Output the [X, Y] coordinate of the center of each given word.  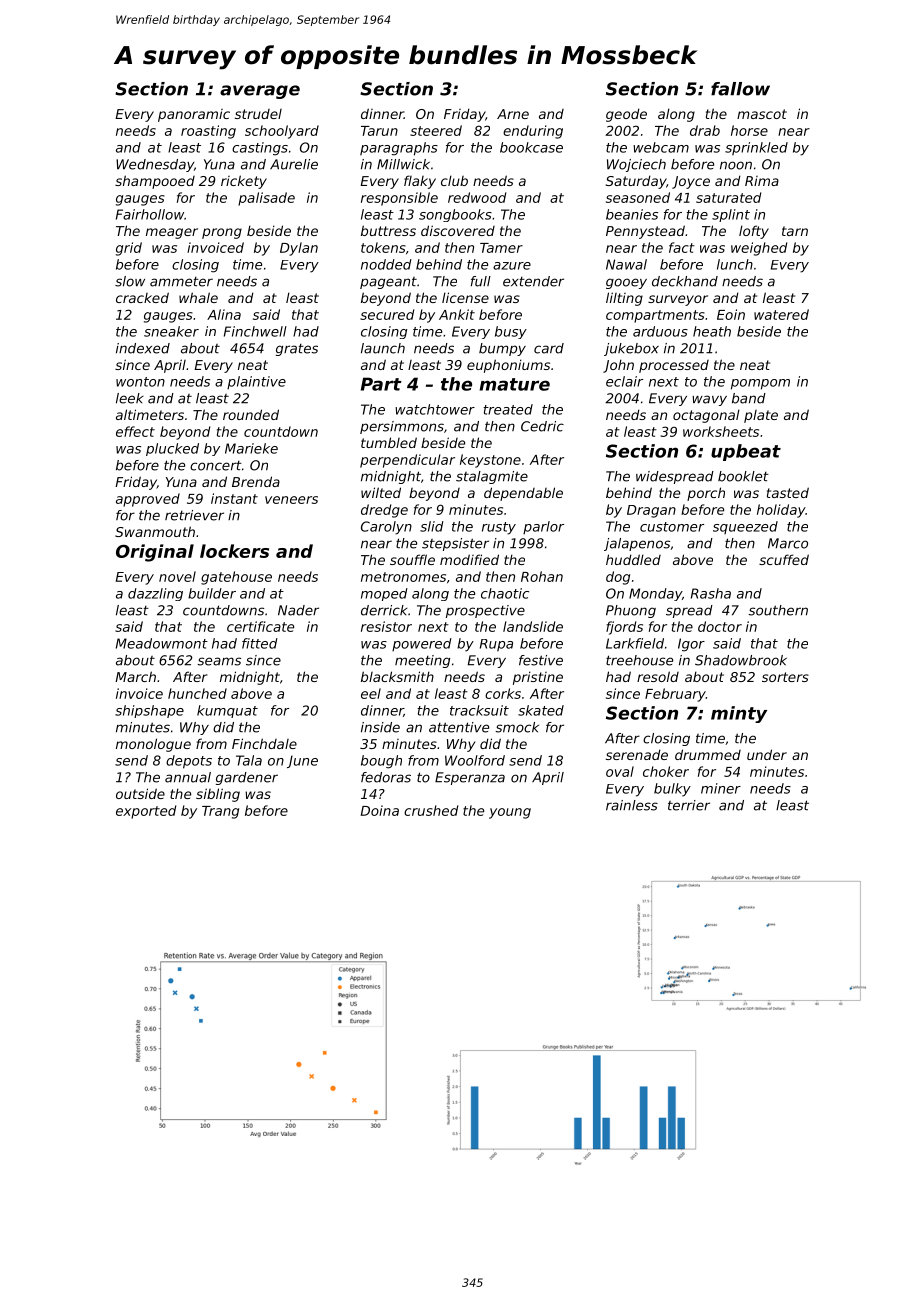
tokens [383, 247]
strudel [258, 114]
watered [781, 314]
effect [135, 431]
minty [739, 714]
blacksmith [397, 676]
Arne [513, 114]
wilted [381, 492]
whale [198, 297]
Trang [220, 812]
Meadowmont [162, 643]
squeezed [745, 527]
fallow [740, 89]
